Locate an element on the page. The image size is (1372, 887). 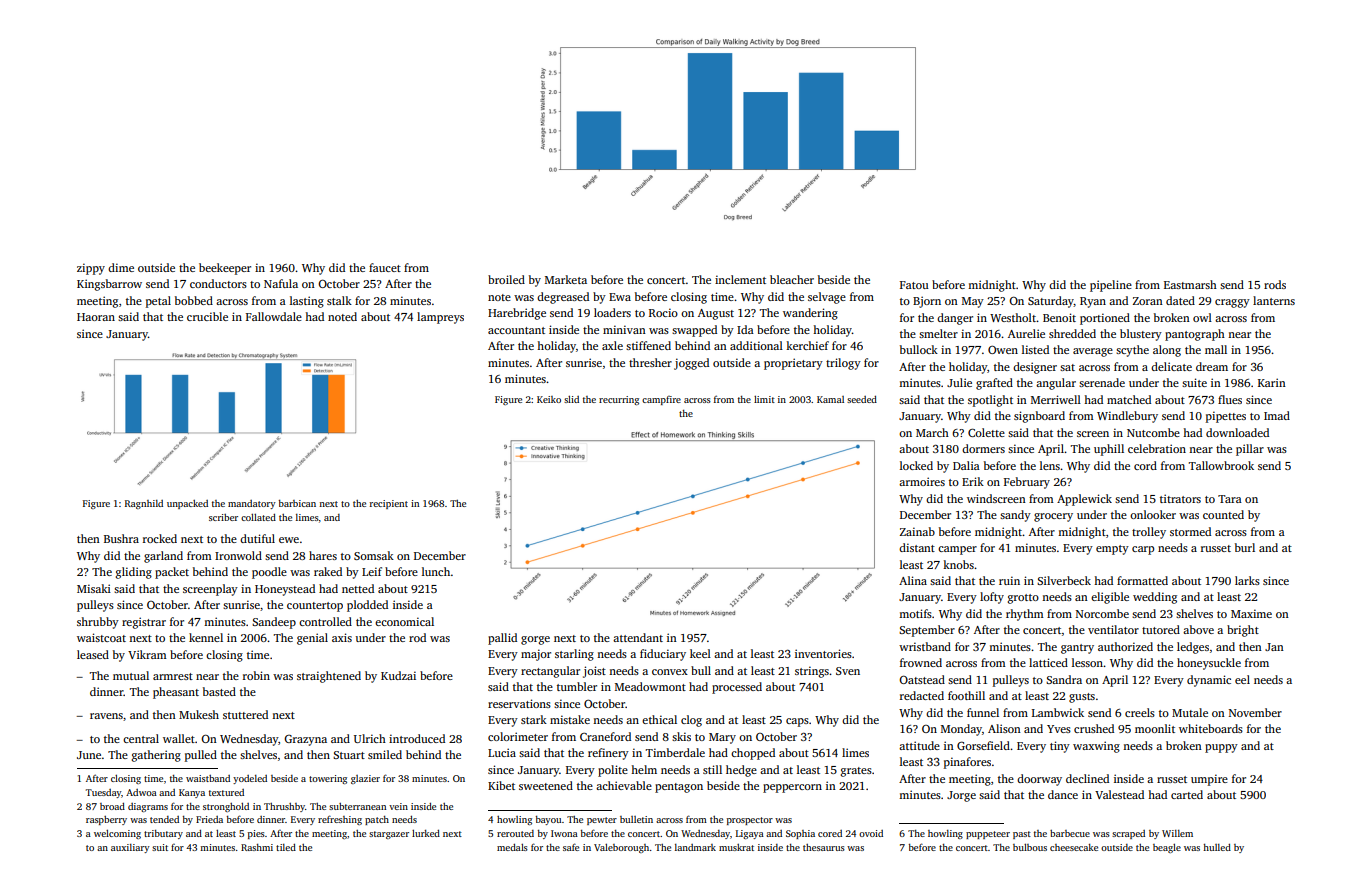
Ragnhild is located at coordinates (144, 504).
